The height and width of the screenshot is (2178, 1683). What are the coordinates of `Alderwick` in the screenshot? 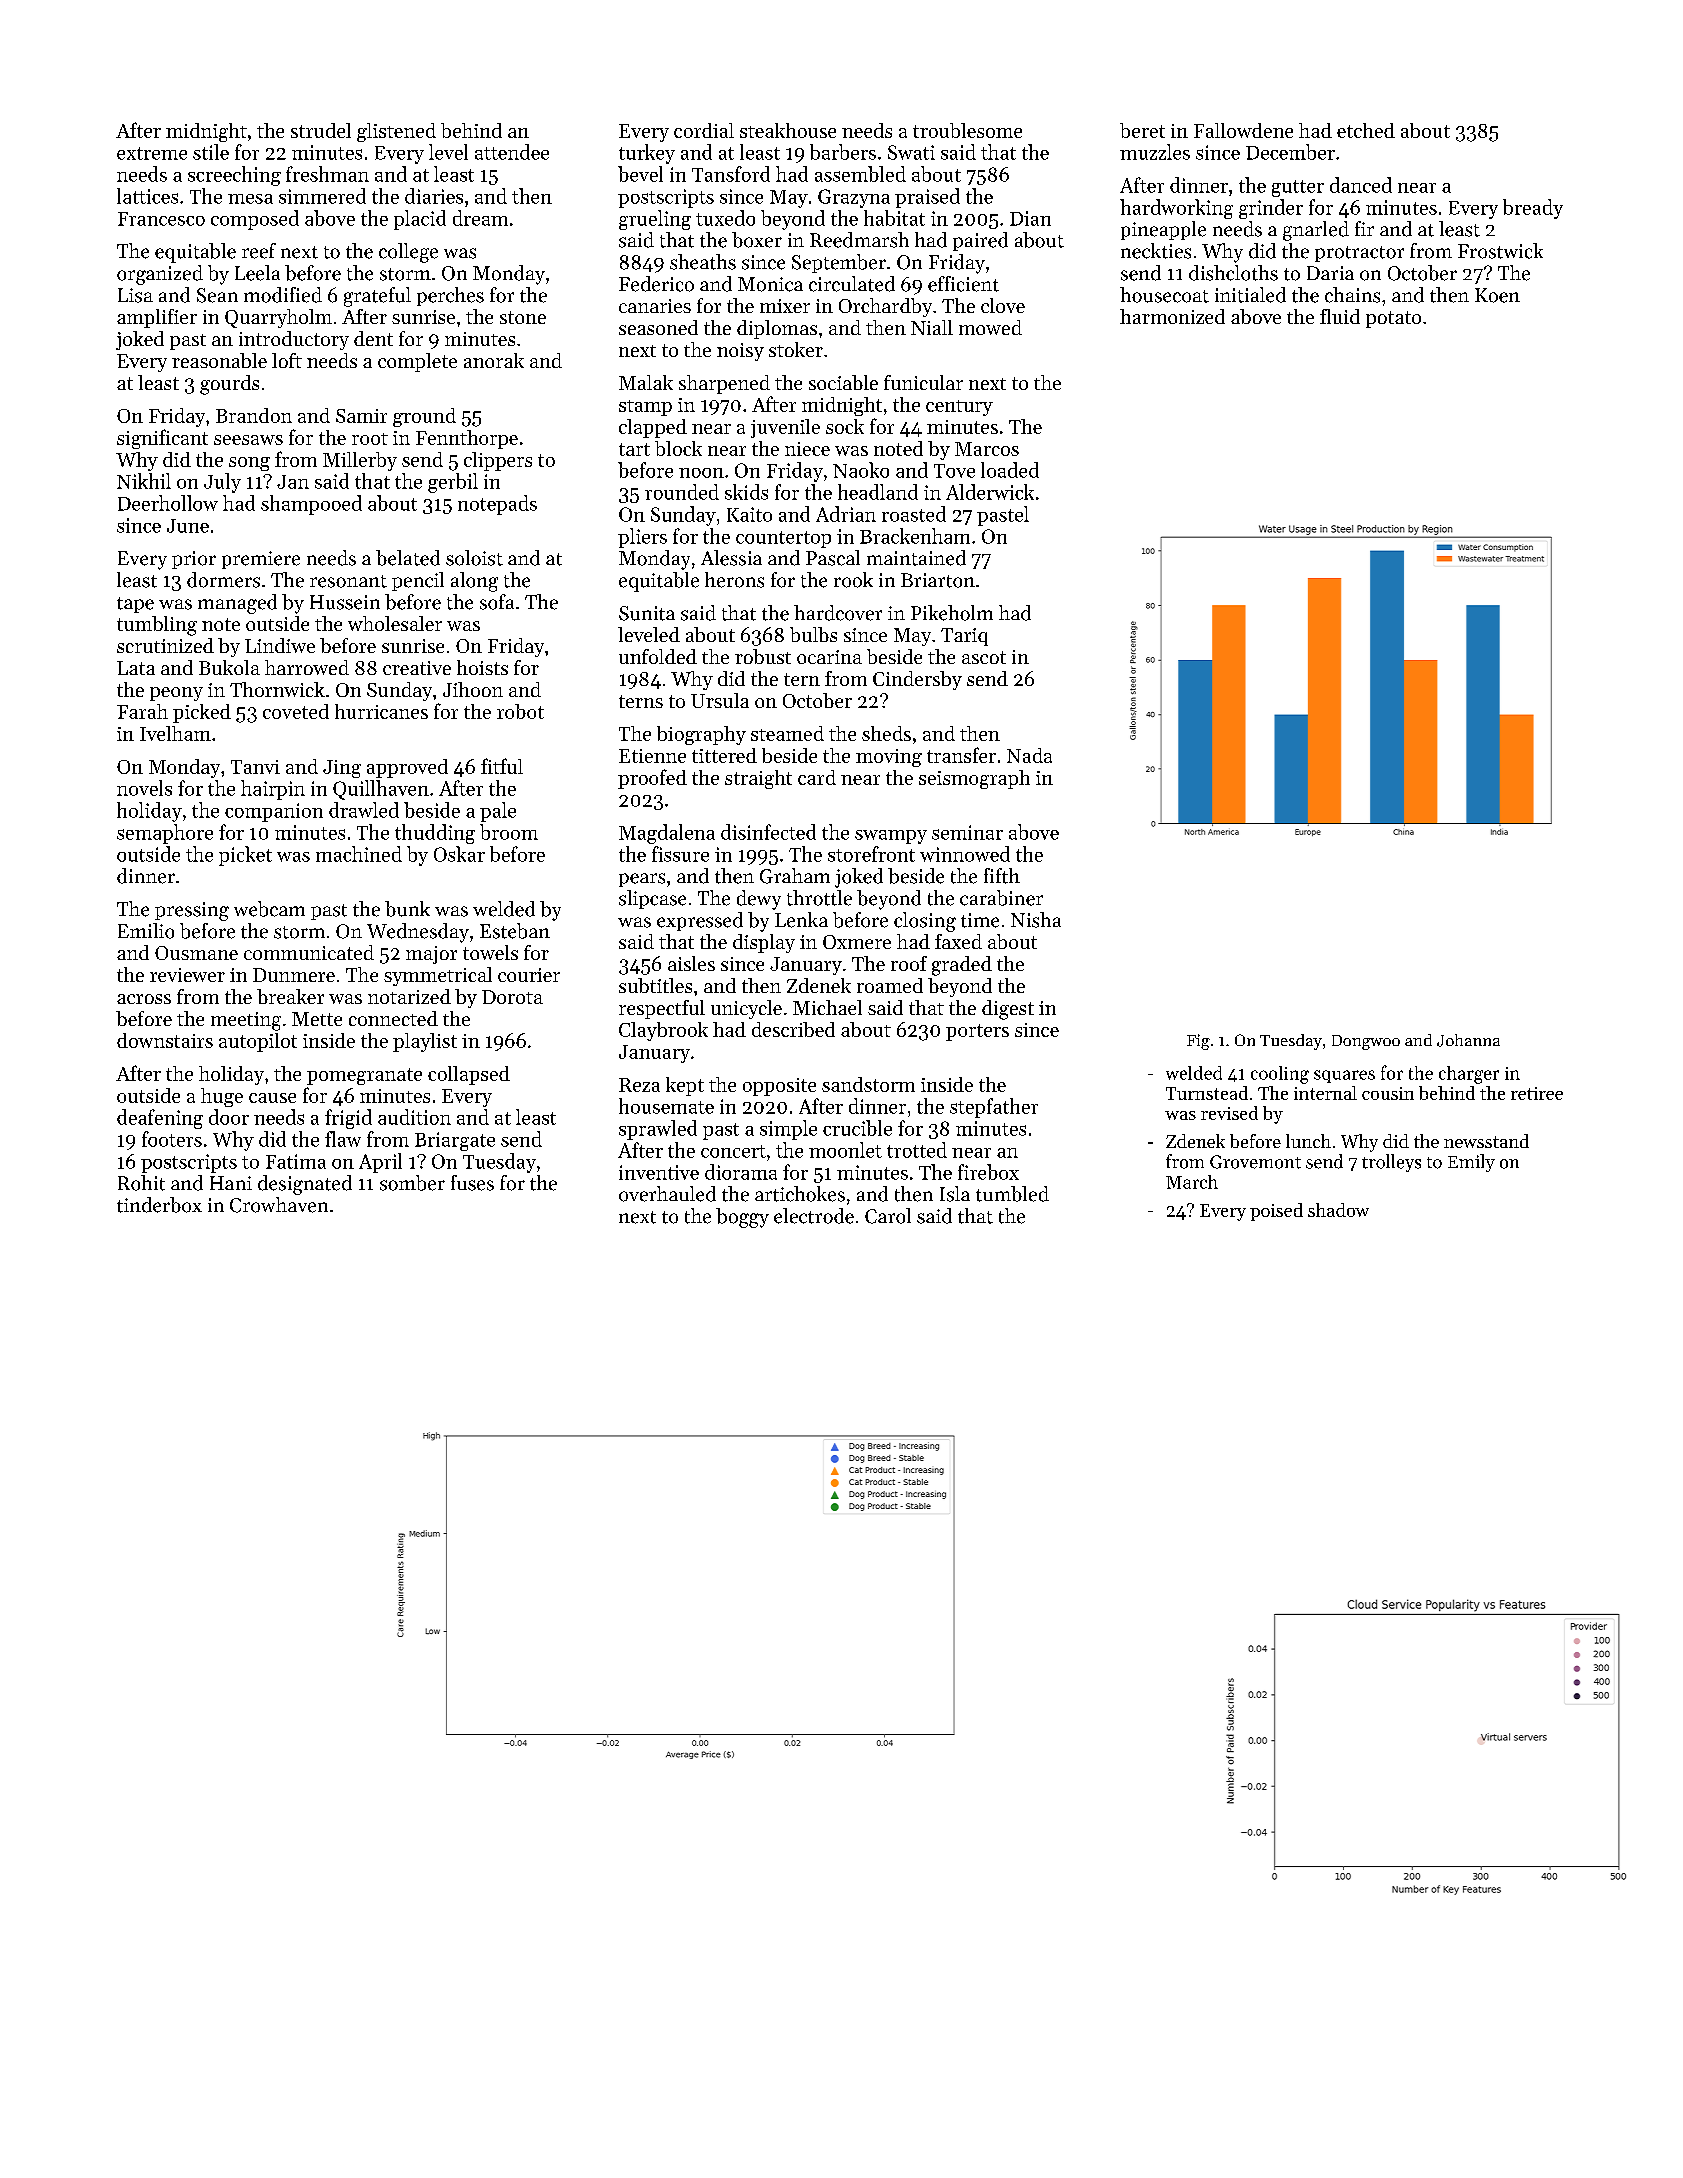 It's located at (990, 492).
